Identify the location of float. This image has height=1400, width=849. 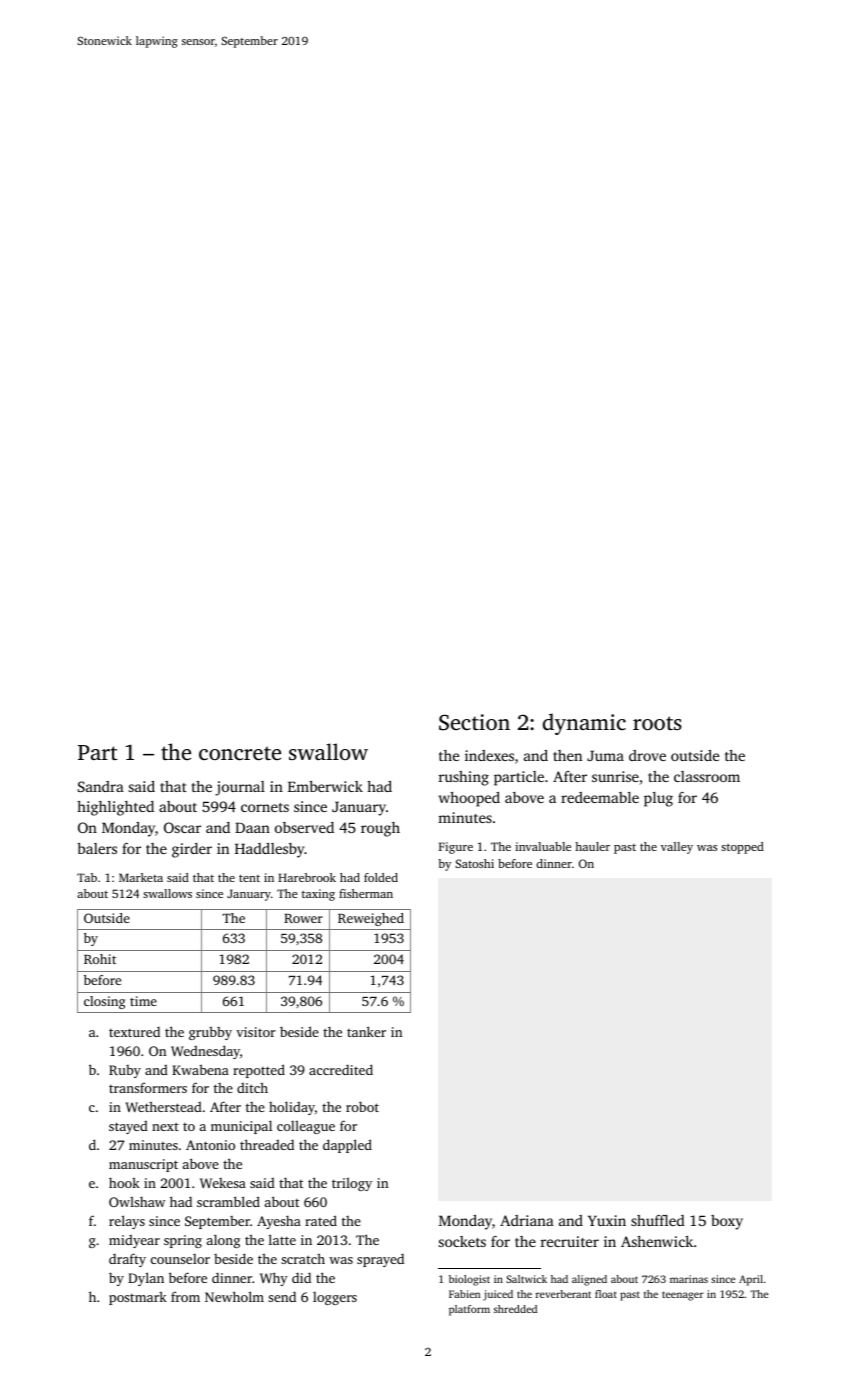
(606, 1294).
